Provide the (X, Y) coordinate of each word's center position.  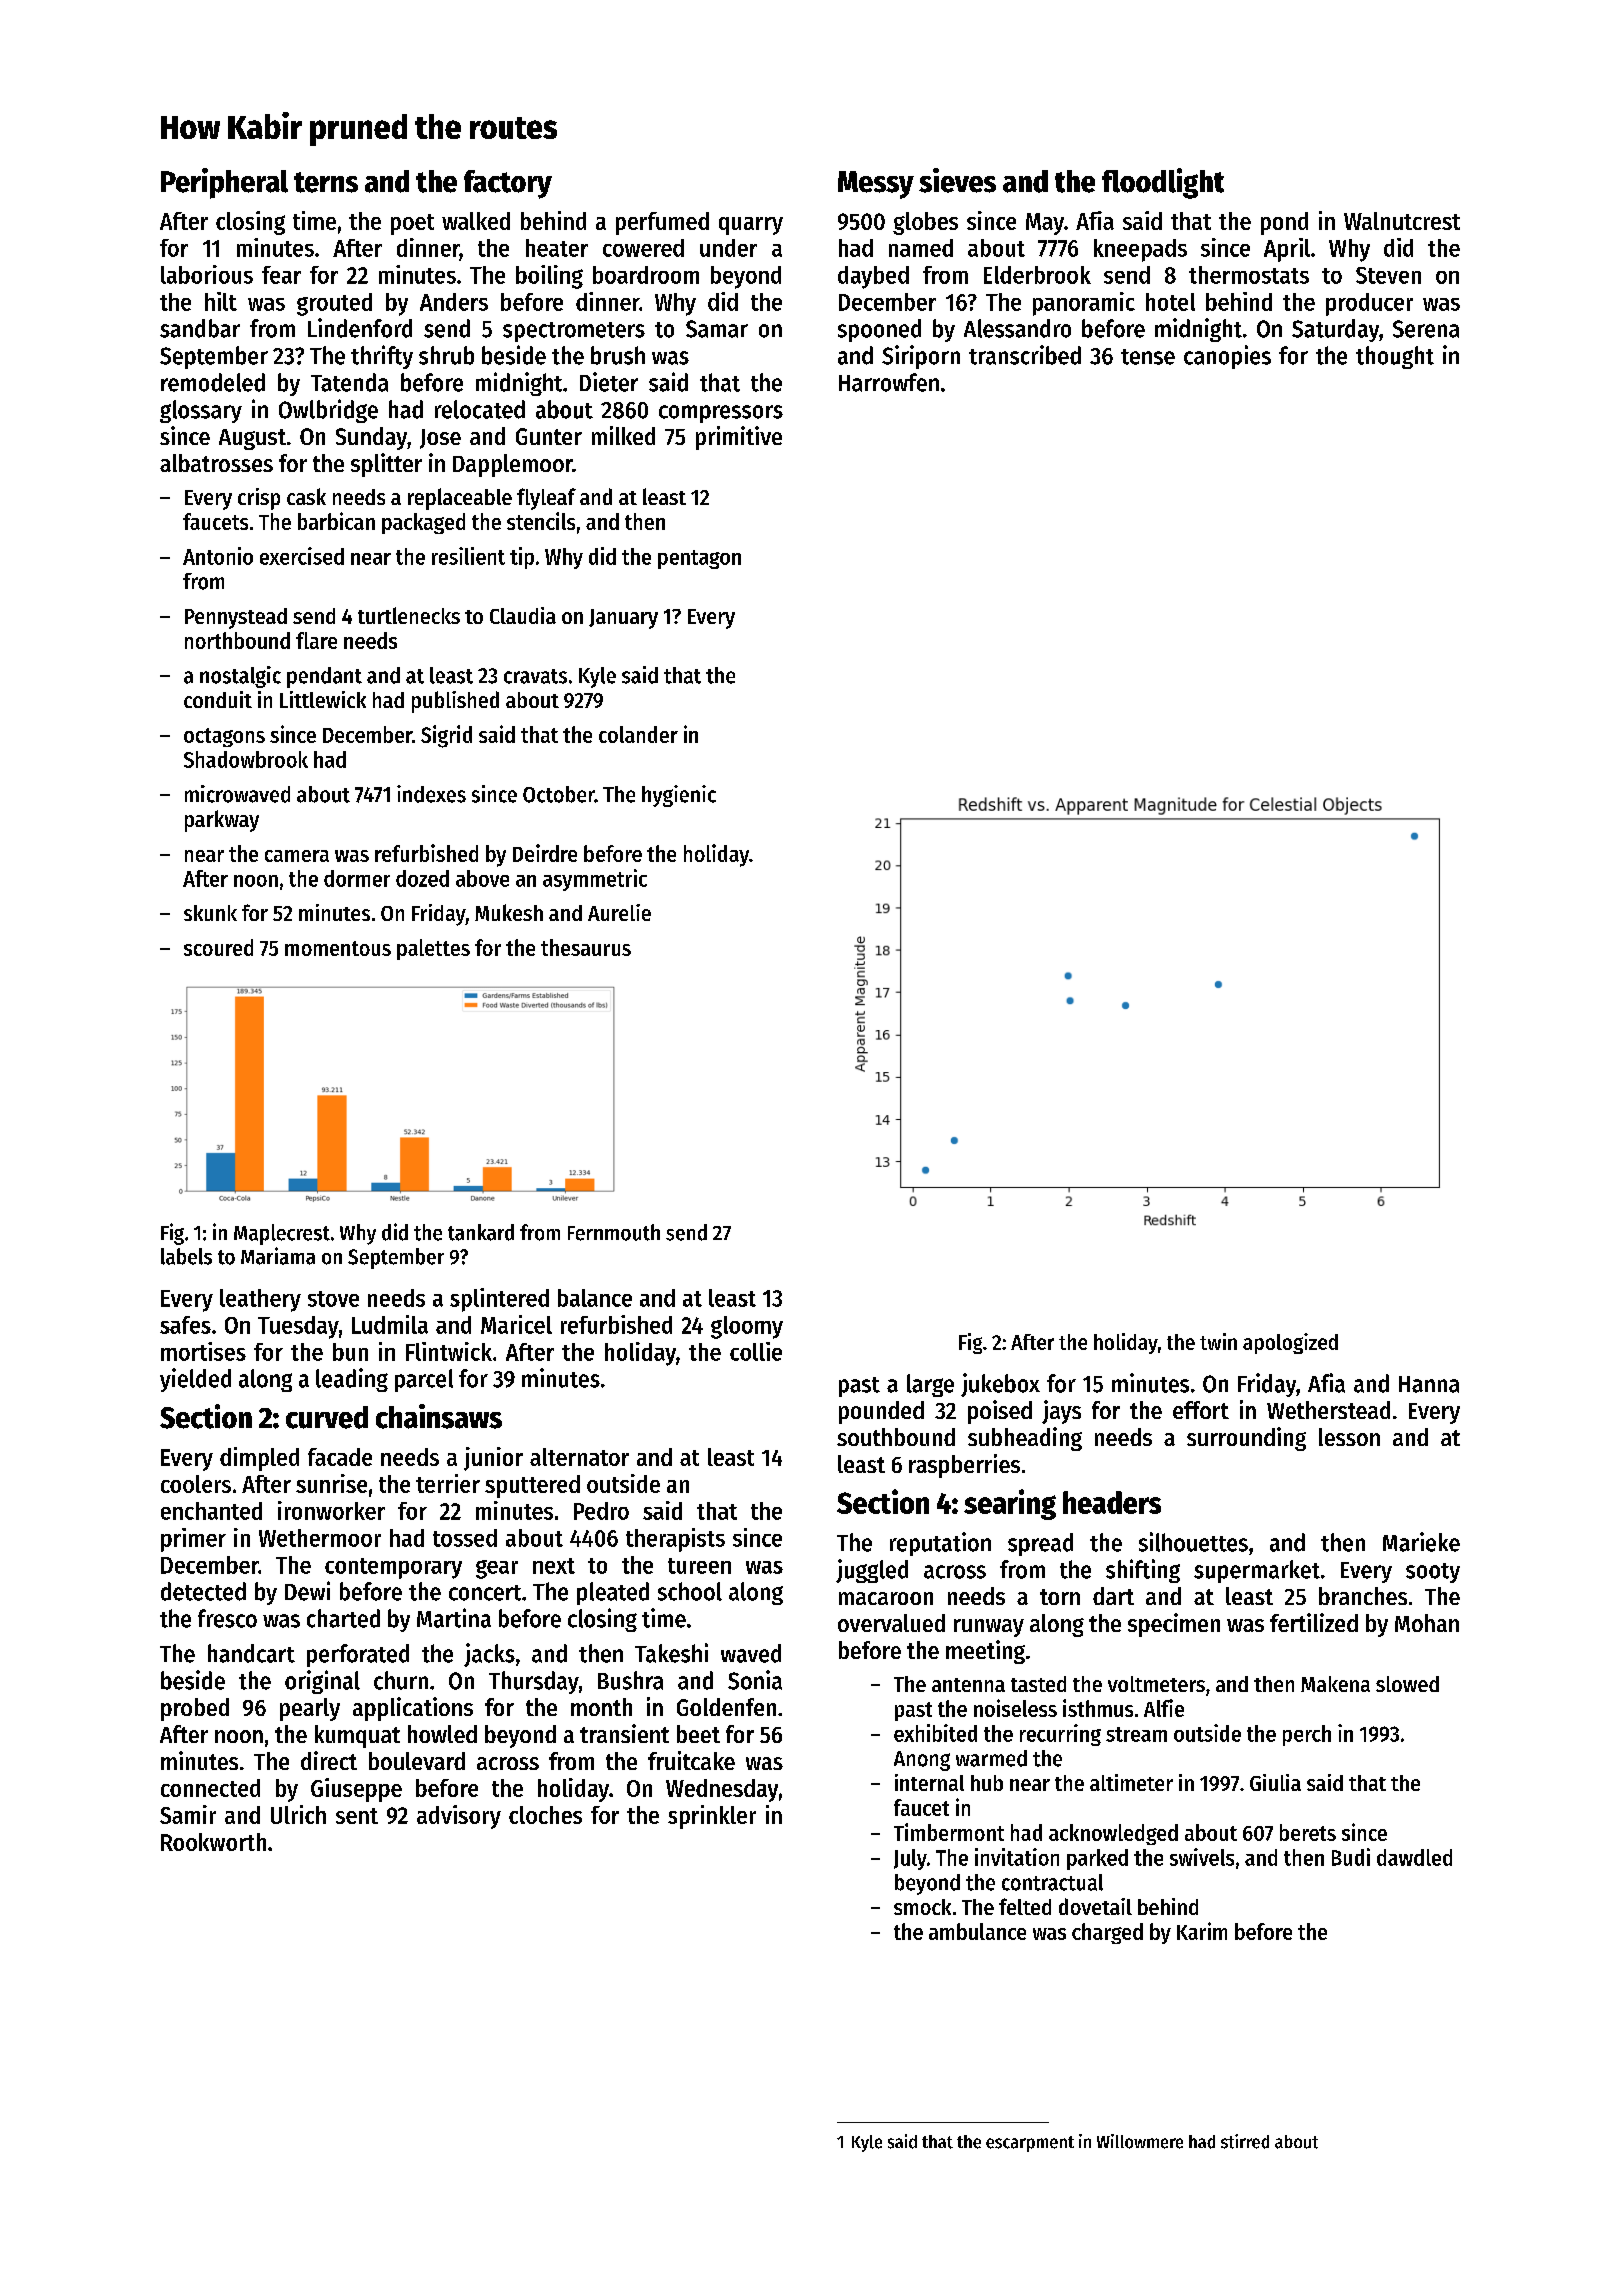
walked (476, 221)
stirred (1245, 2141)
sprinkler (712, 1817)
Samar (717, 329)
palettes (433, 949)
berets (1308, 1832)
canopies (1227, 357)
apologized (1290, 1343)
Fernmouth (614, 1232)
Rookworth (213, 1842)
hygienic (679, 796)
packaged (423, 523)
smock (922, 1907)
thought (1395, 357)
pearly (310, 1709)
